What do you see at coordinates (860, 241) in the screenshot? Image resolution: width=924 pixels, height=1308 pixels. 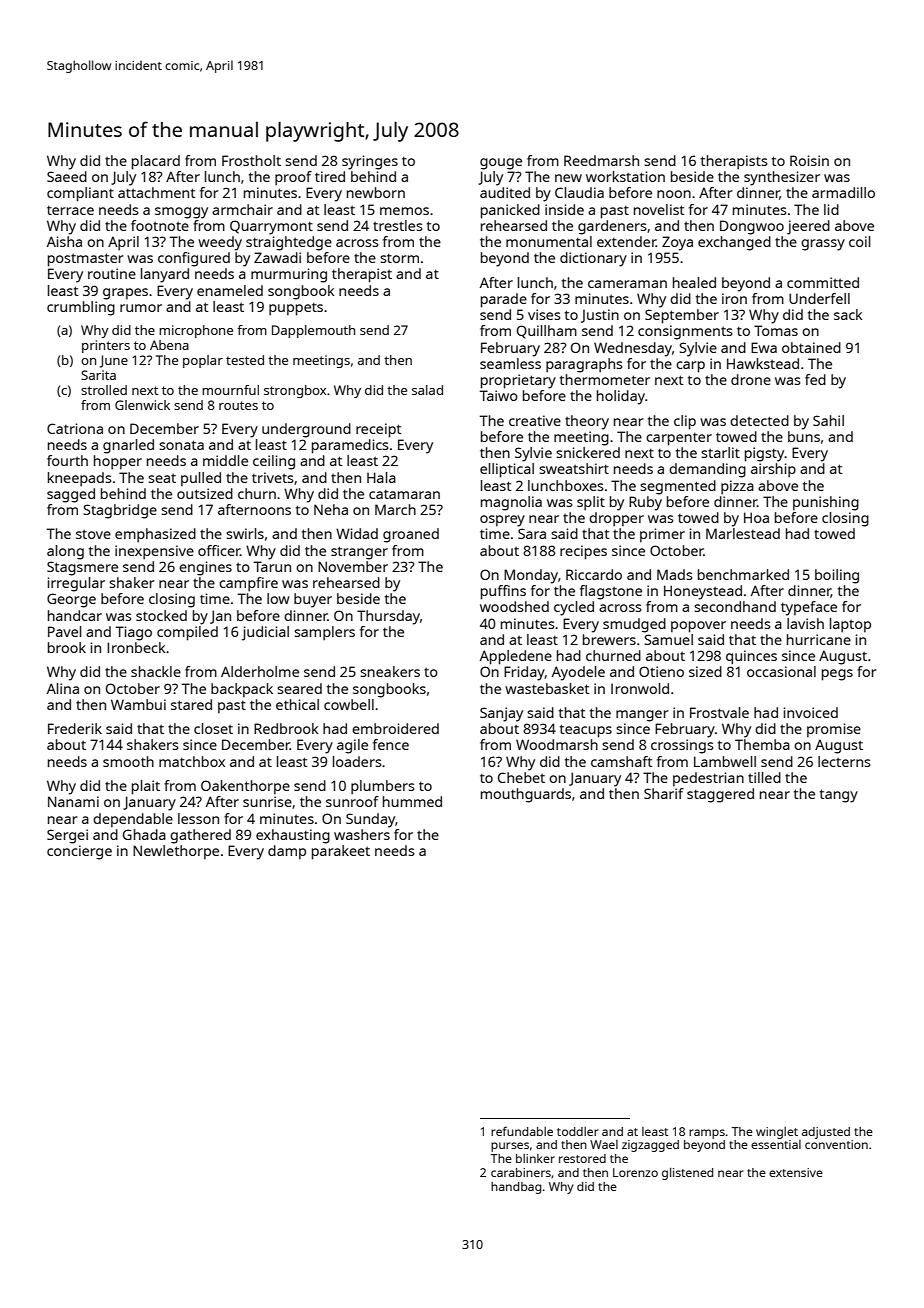 I see `coil` at bounding box center [860, 241].
